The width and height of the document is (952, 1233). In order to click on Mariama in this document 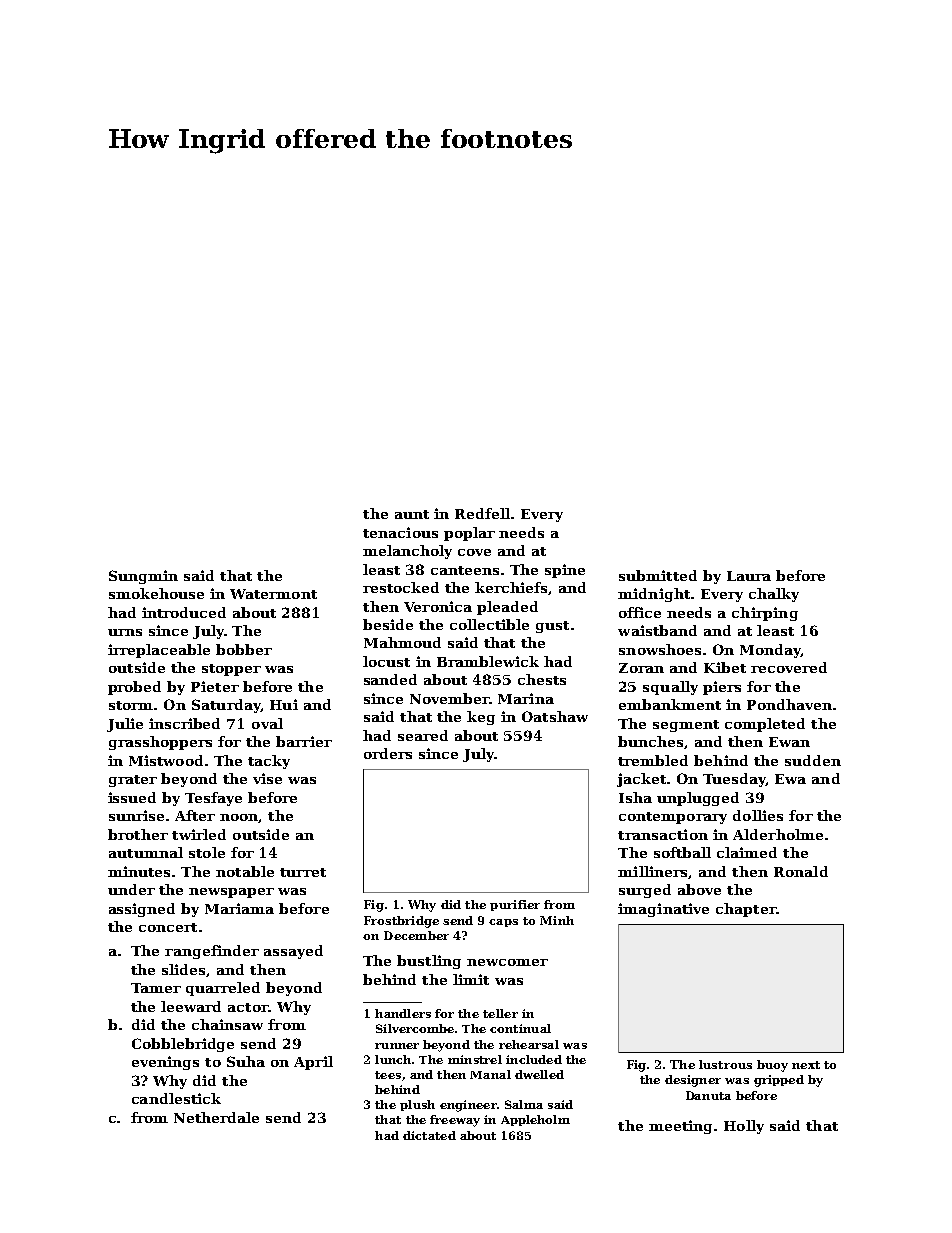, I will do `click(239, 908)`.
